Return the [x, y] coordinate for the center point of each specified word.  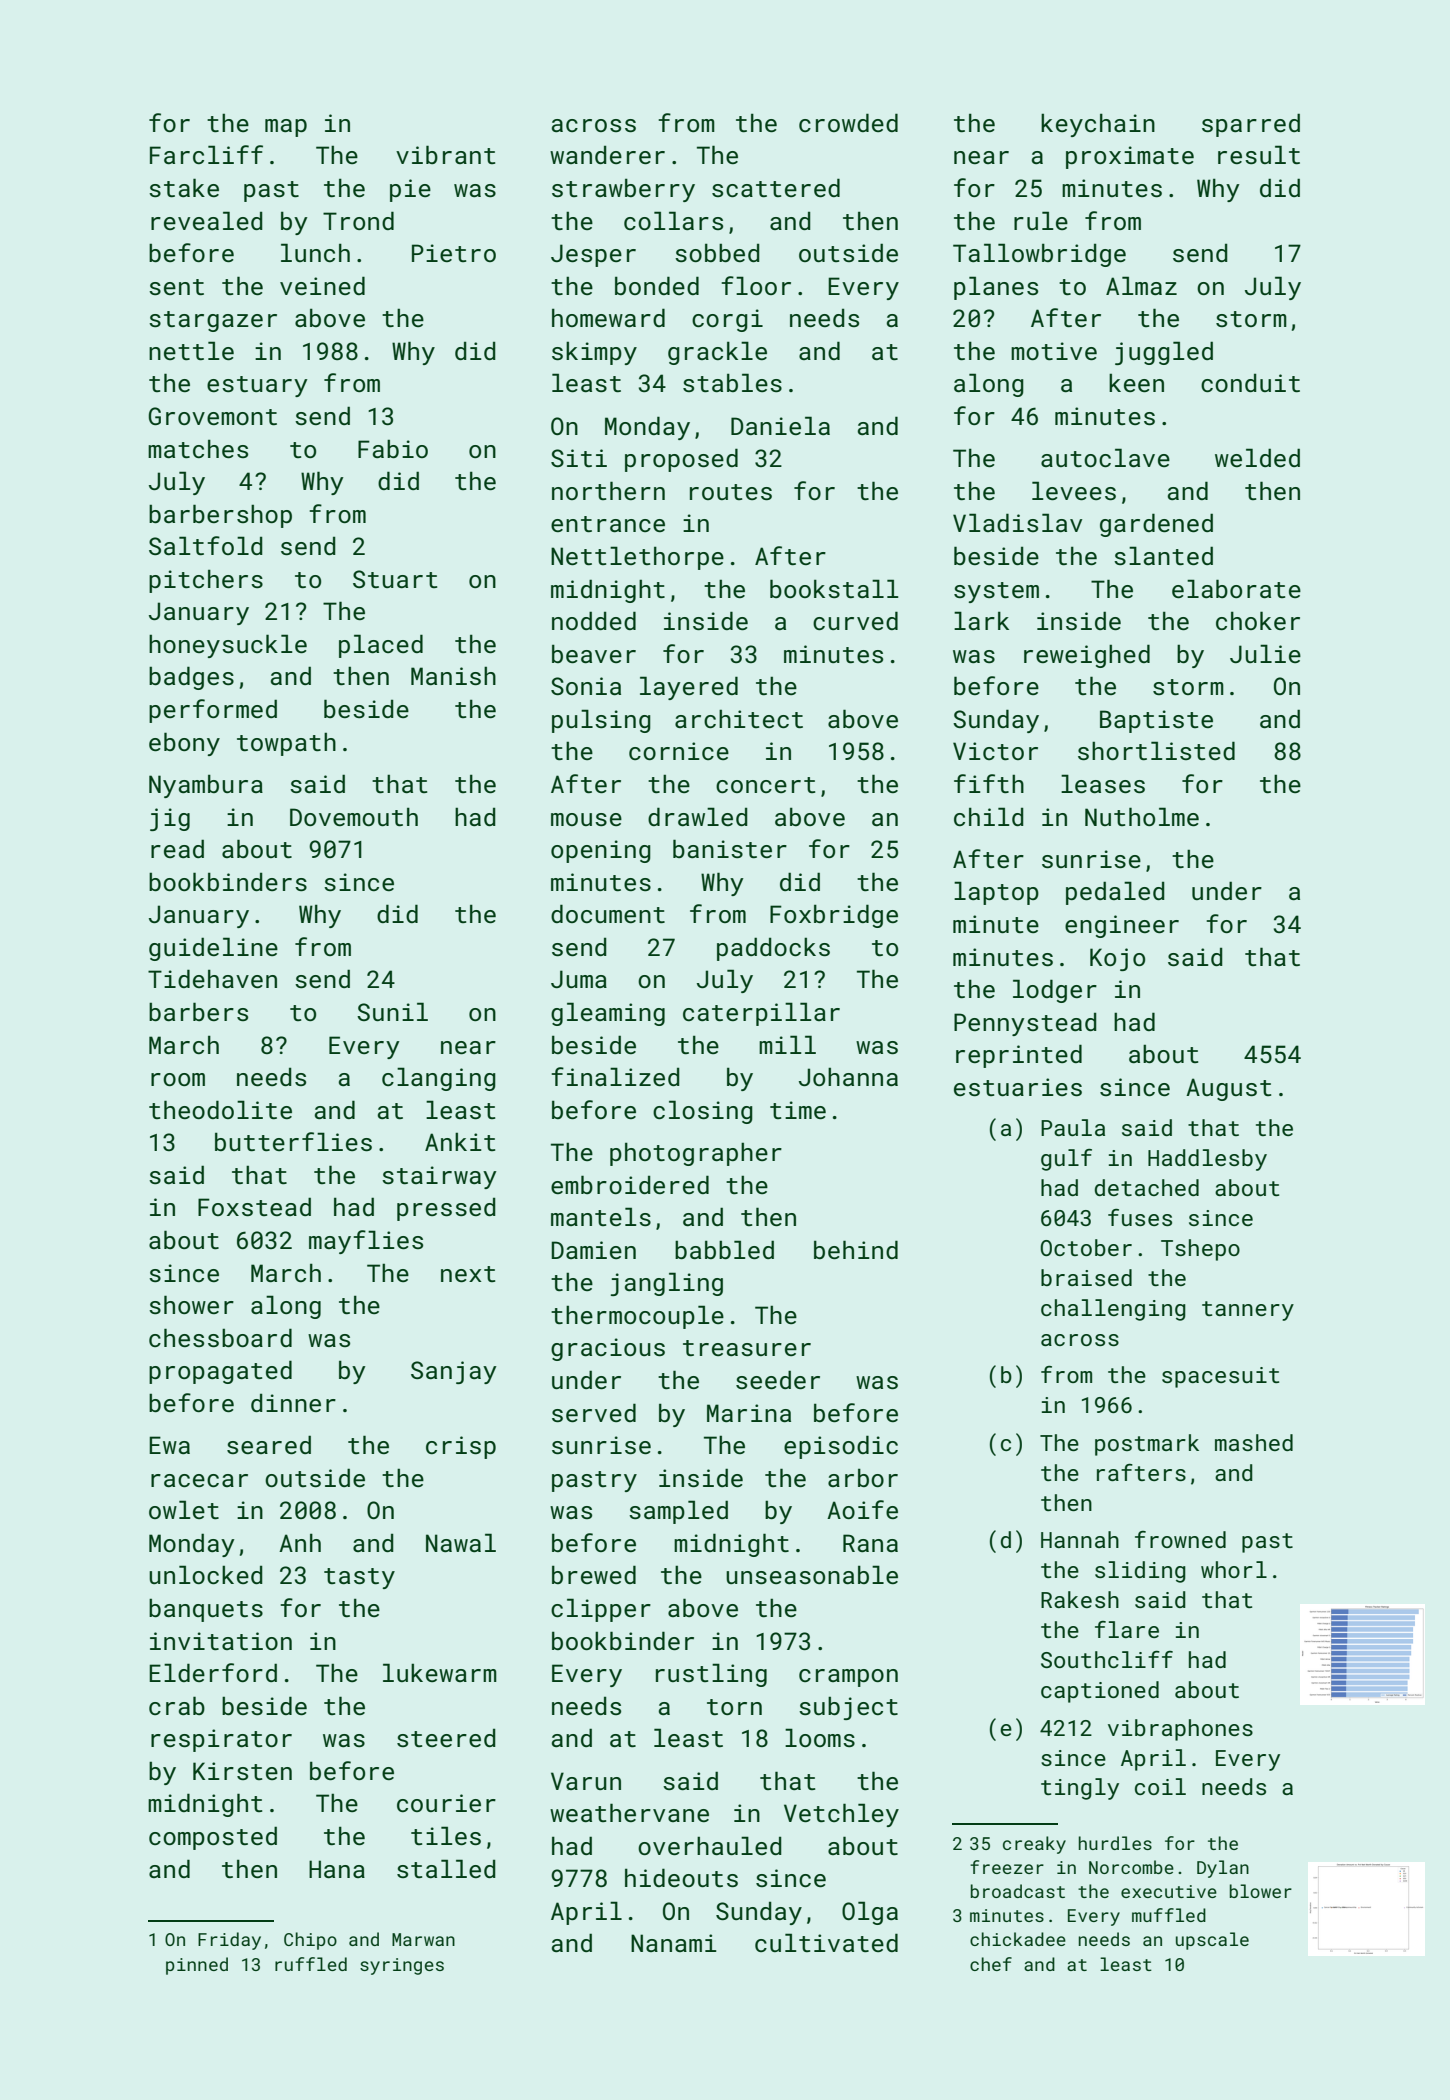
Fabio [393, 448]
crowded [848, 122]
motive [1054, 351]
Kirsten [242, 1771]
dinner [293, 1403]
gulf [1066, 1160]
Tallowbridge [1039, 255]
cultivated [826, 1942]
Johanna [848, 1076]
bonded [657, 285]
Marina [749, 1413]
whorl [1234, 1569]
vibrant [445, 154]
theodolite [220, 1109]
